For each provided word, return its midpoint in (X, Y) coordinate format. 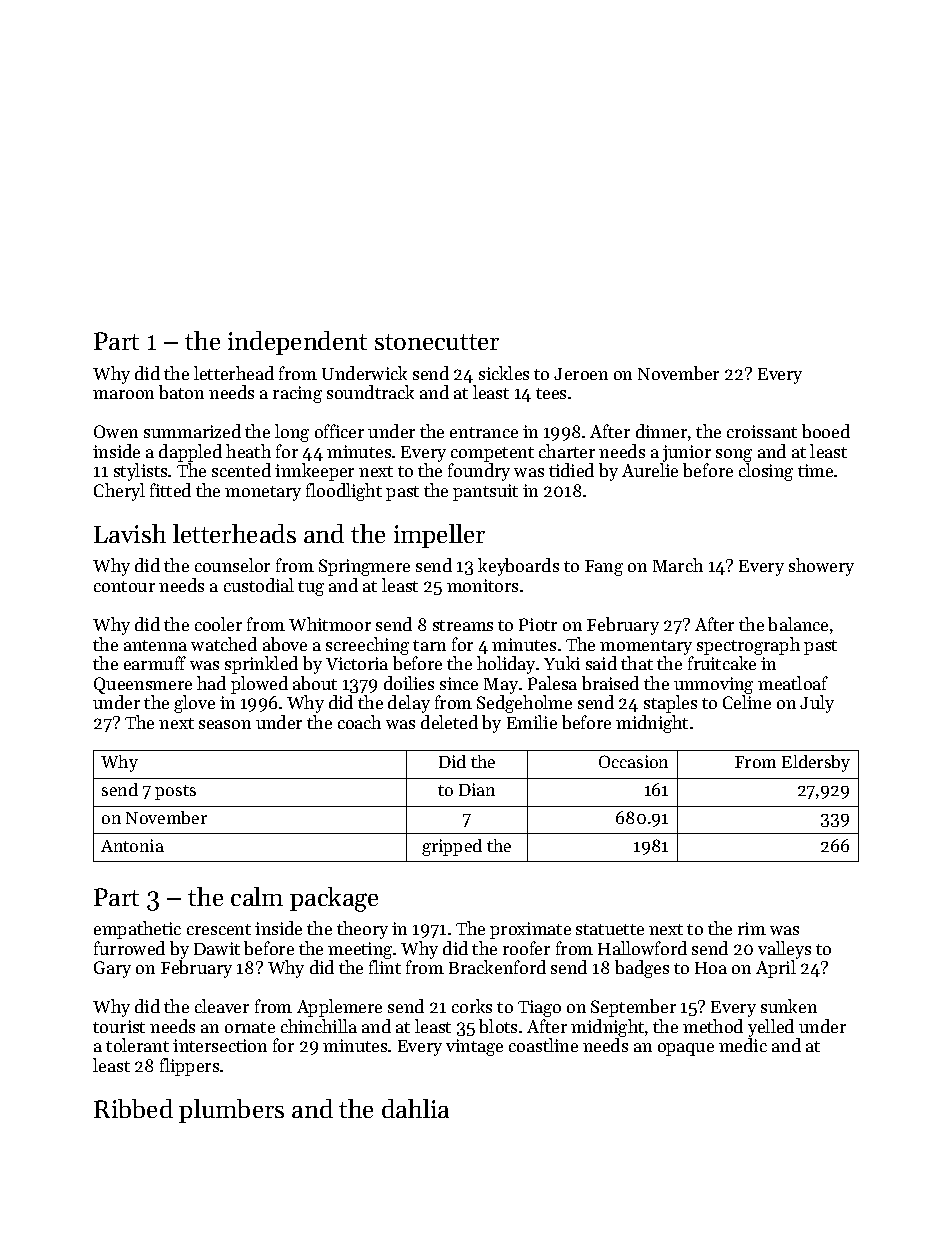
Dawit (217, 948)
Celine (747, 702)
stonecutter (437, 342)
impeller (439, 536)
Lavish (130, 533)
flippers (189, 1067)
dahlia (415, 1108)
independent (297, 343)
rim (752, 928)
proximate (530, 930)
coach (359, 722)
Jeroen (581, 374)
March (678, 565)
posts (175, 792)
